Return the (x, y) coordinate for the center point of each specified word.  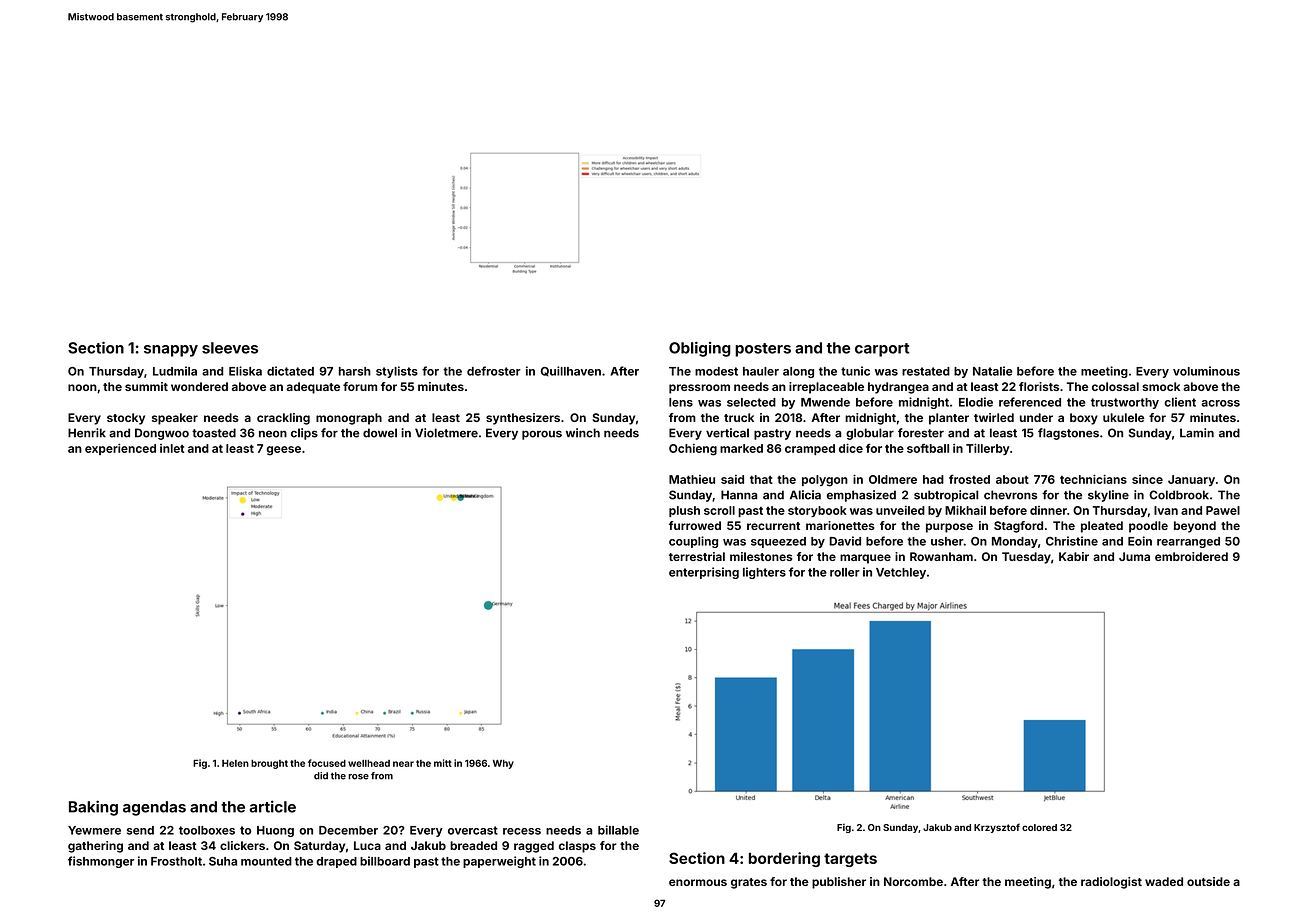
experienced (120, 449)
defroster (494, 371)
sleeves (230, 348)
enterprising (704, 573)
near (403, 764)
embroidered (1191, 556)
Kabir (1074, 556)
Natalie (992, 371)
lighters (764, 573)
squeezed (778, 542)
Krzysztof (997, 828)
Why (503, 764)
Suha (223, 861)
